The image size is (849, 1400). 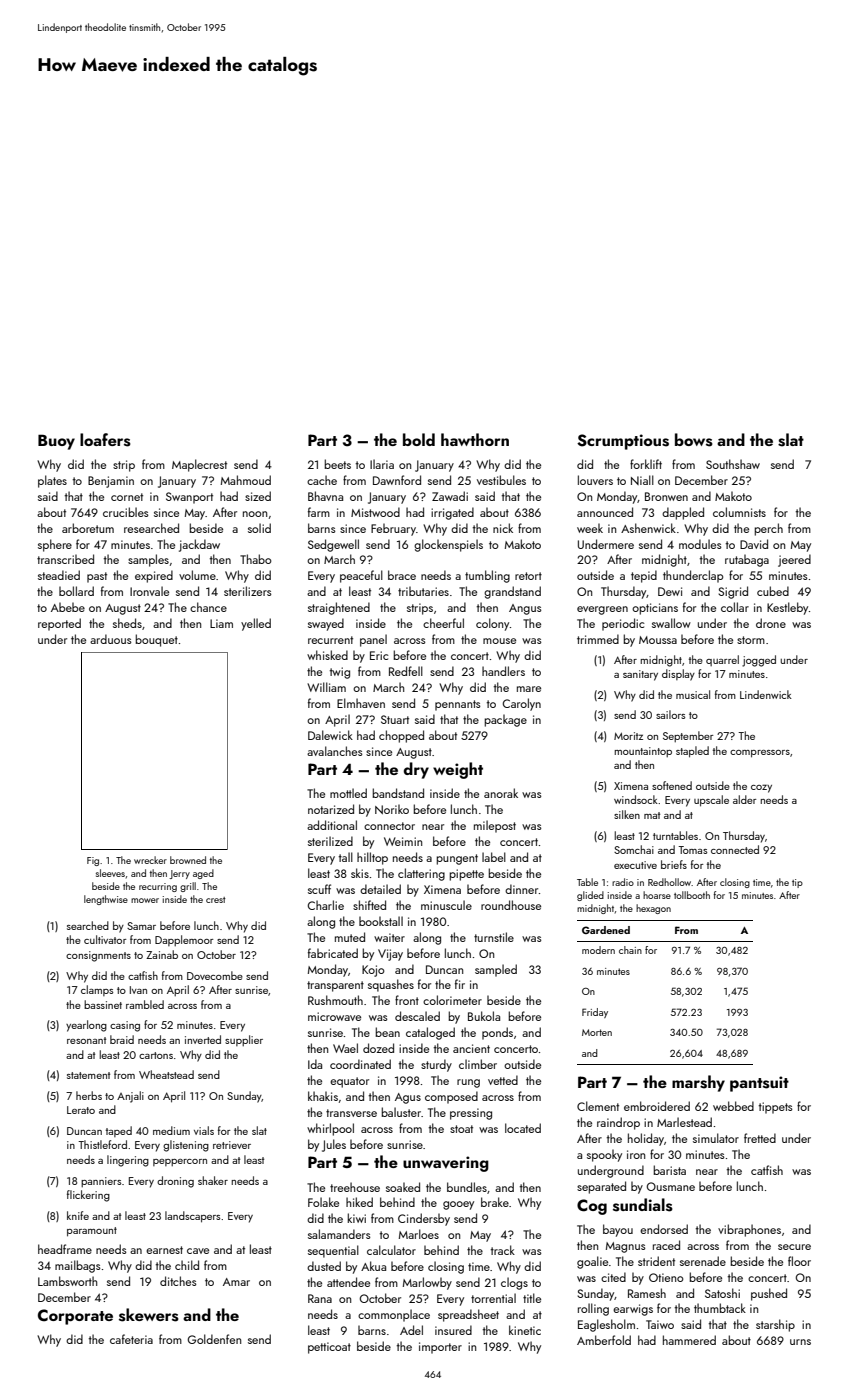 I want to click on sturdy, so click(x=436, y=1065).
